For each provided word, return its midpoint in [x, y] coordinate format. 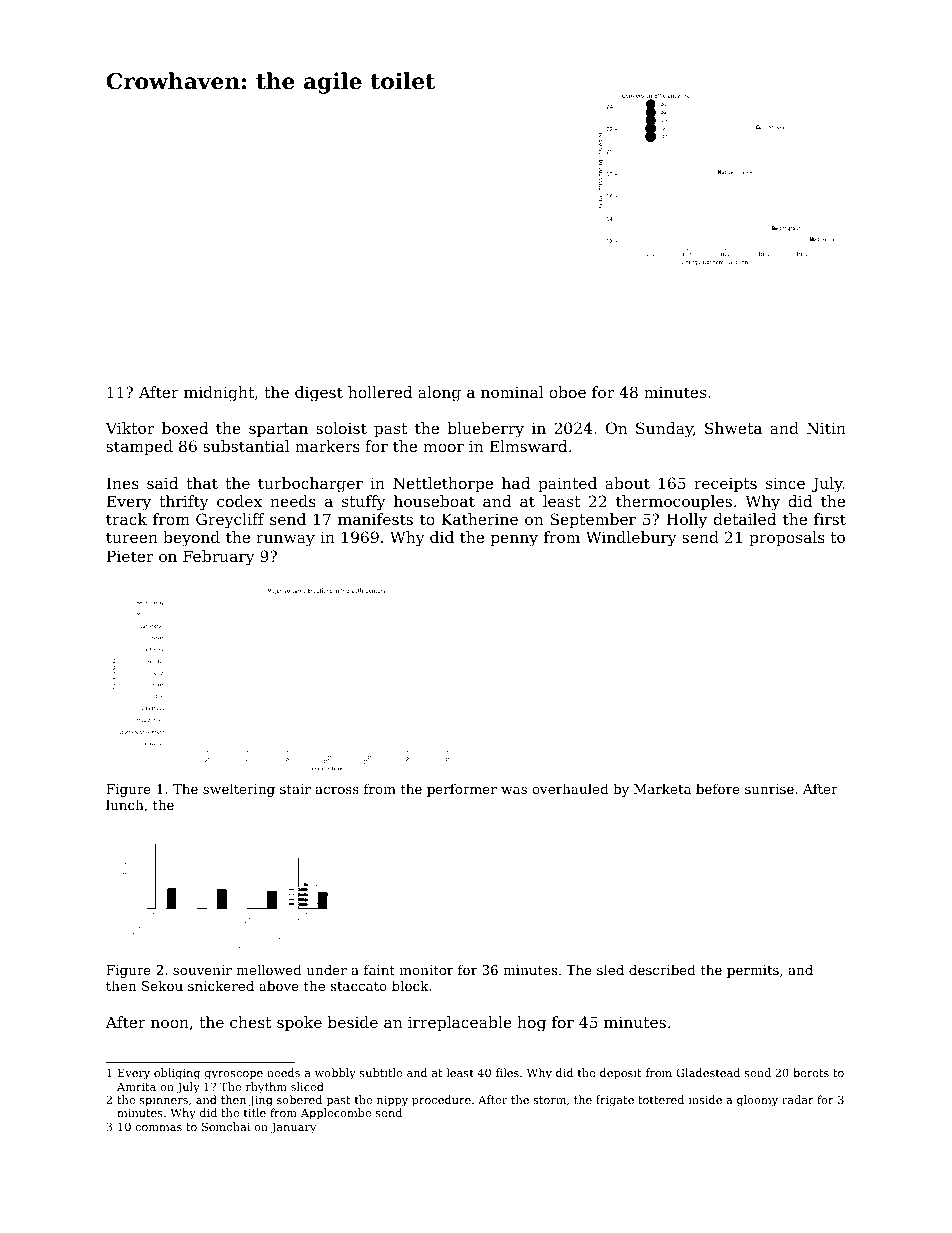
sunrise [769, 789]
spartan [278, 430]
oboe [567, 392]
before [718, 788]
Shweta [733, 428]
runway [285, 541]
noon [170, 1023]
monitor [426, 970]
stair [295, 789]
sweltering [239, 790]
